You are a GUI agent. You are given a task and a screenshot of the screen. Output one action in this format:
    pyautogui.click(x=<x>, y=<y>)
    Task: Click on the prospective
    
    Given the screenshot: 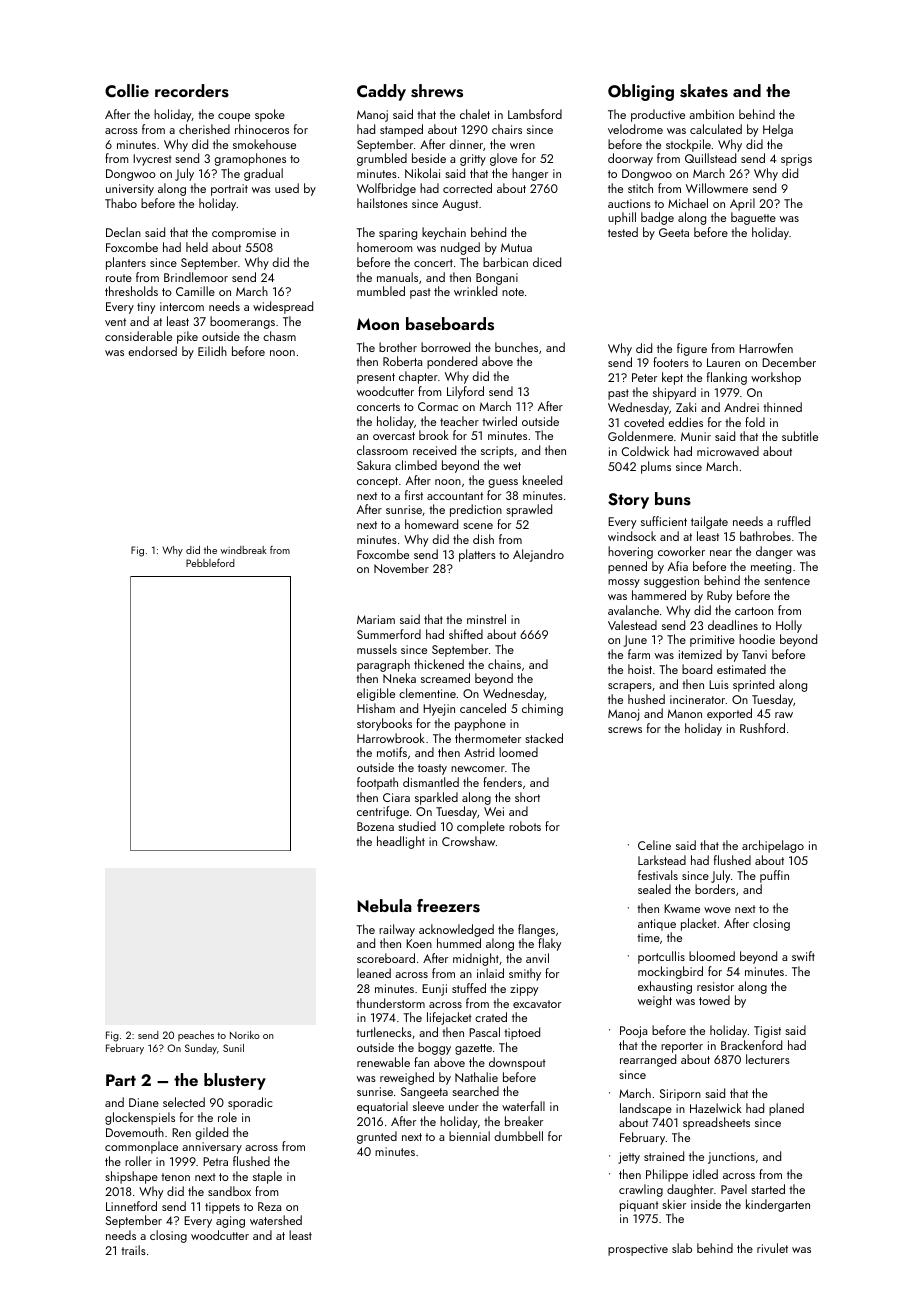 What is the action you would take?
    pyautogui.click(x=638, y=1250)
